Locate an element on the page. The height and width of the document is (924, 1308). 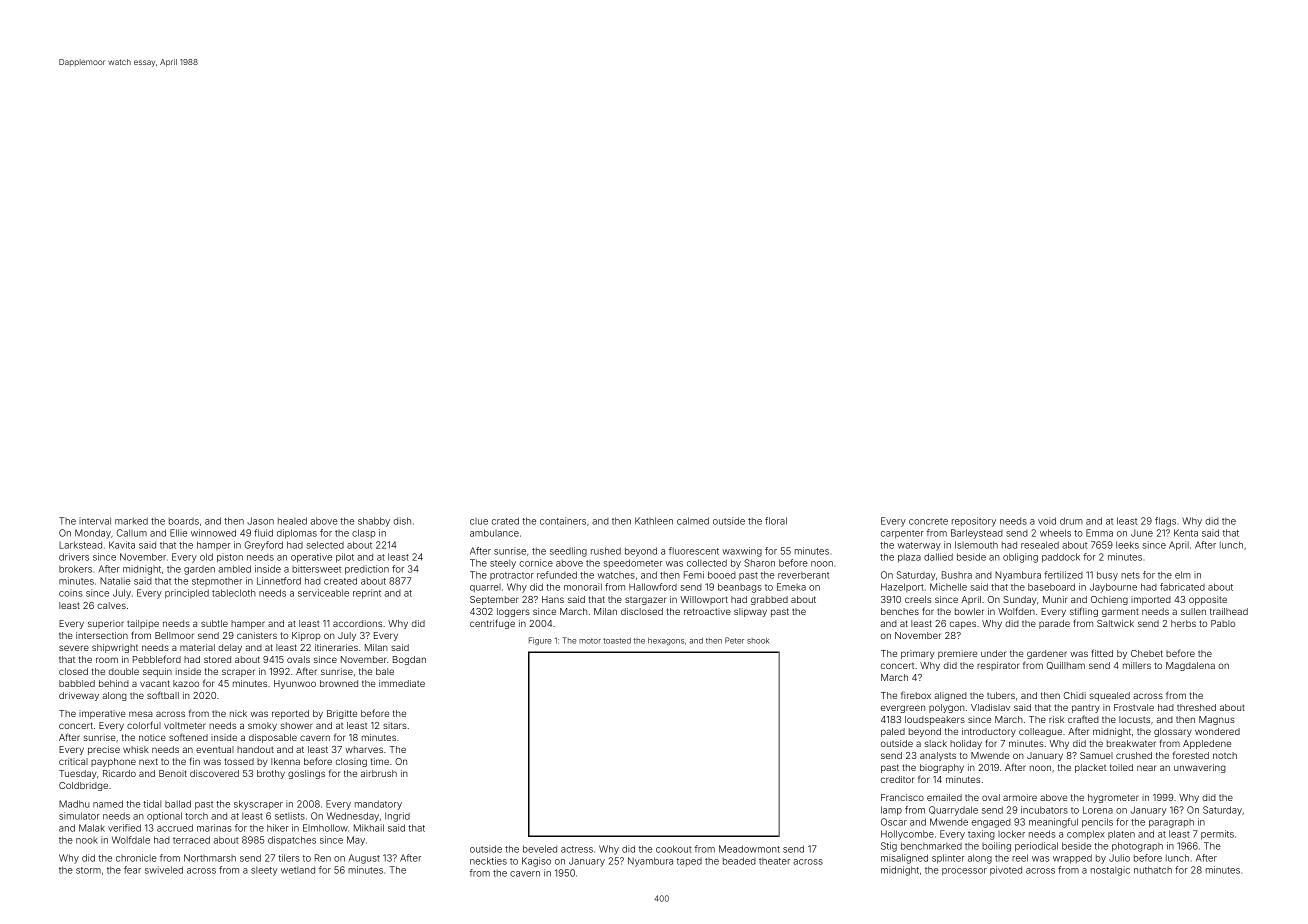
Ikenna is located at coordinates (285, 761).
